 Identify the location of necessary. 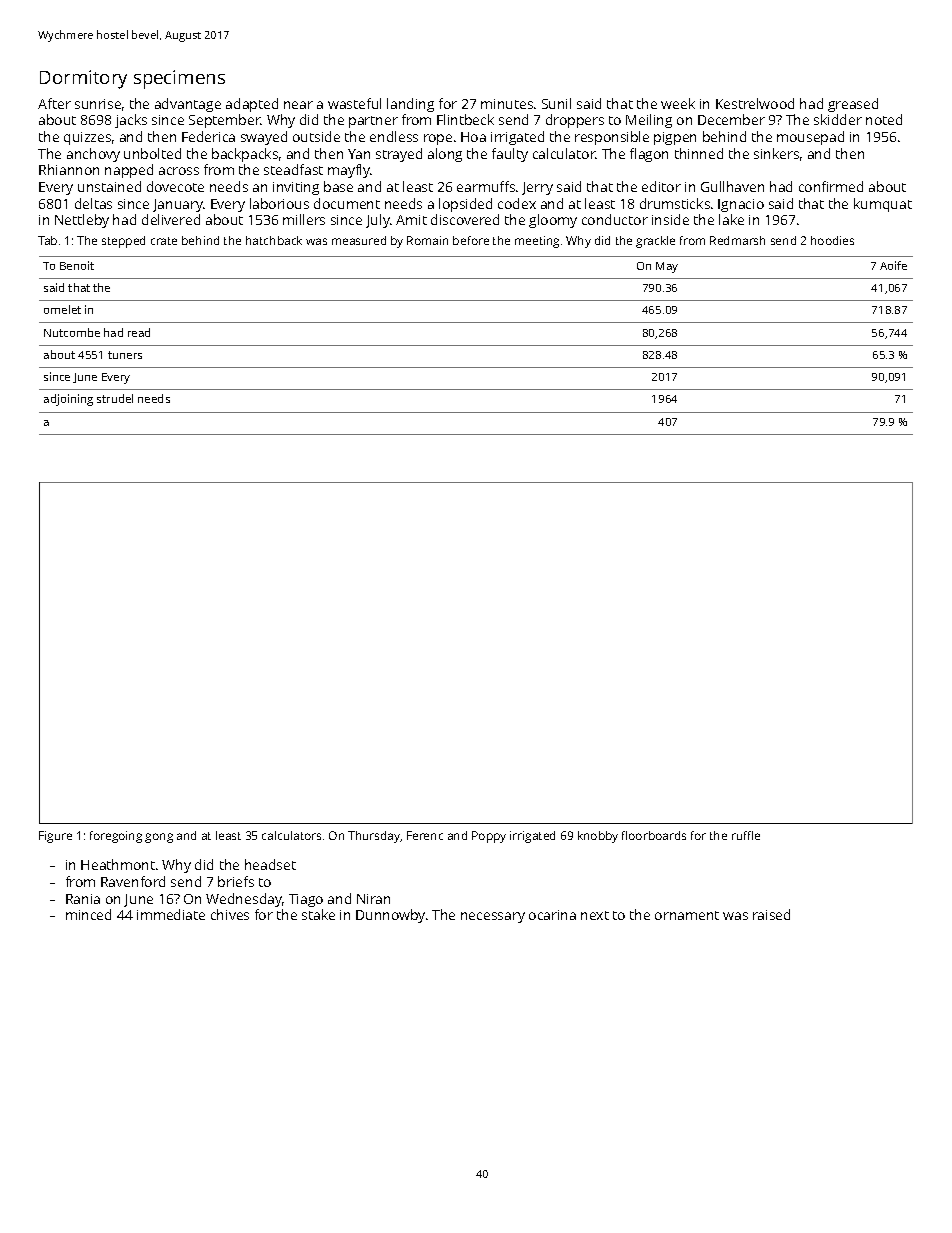
(493, 917).
